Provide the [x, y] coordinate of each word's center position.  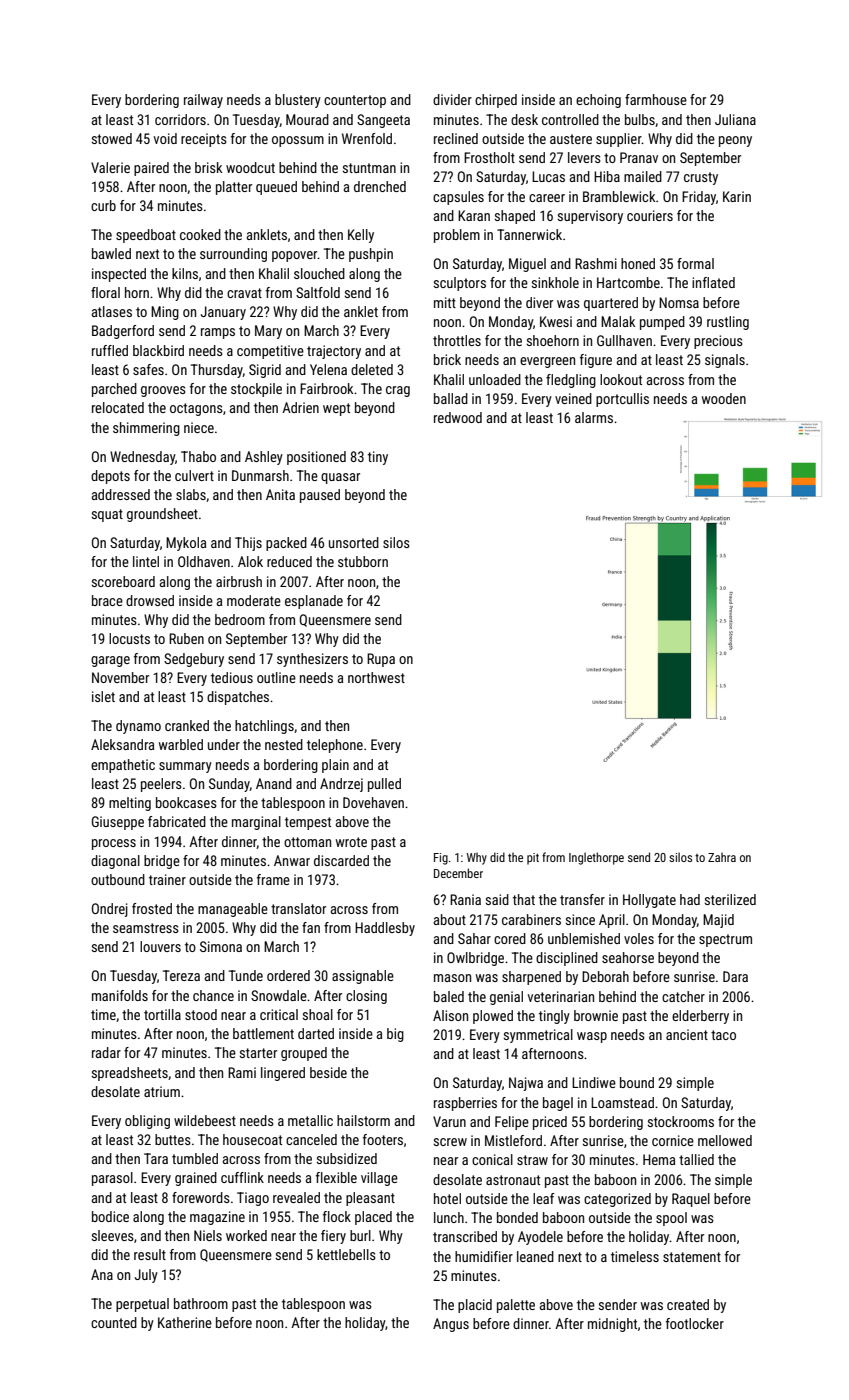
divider [452, 99]
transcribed [465, 1236]
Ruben [186, 638]
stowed [112, 138]
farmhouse [656, 99]
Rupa [381, 660]
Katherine [185, 1322]
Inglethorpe [596, 858]
